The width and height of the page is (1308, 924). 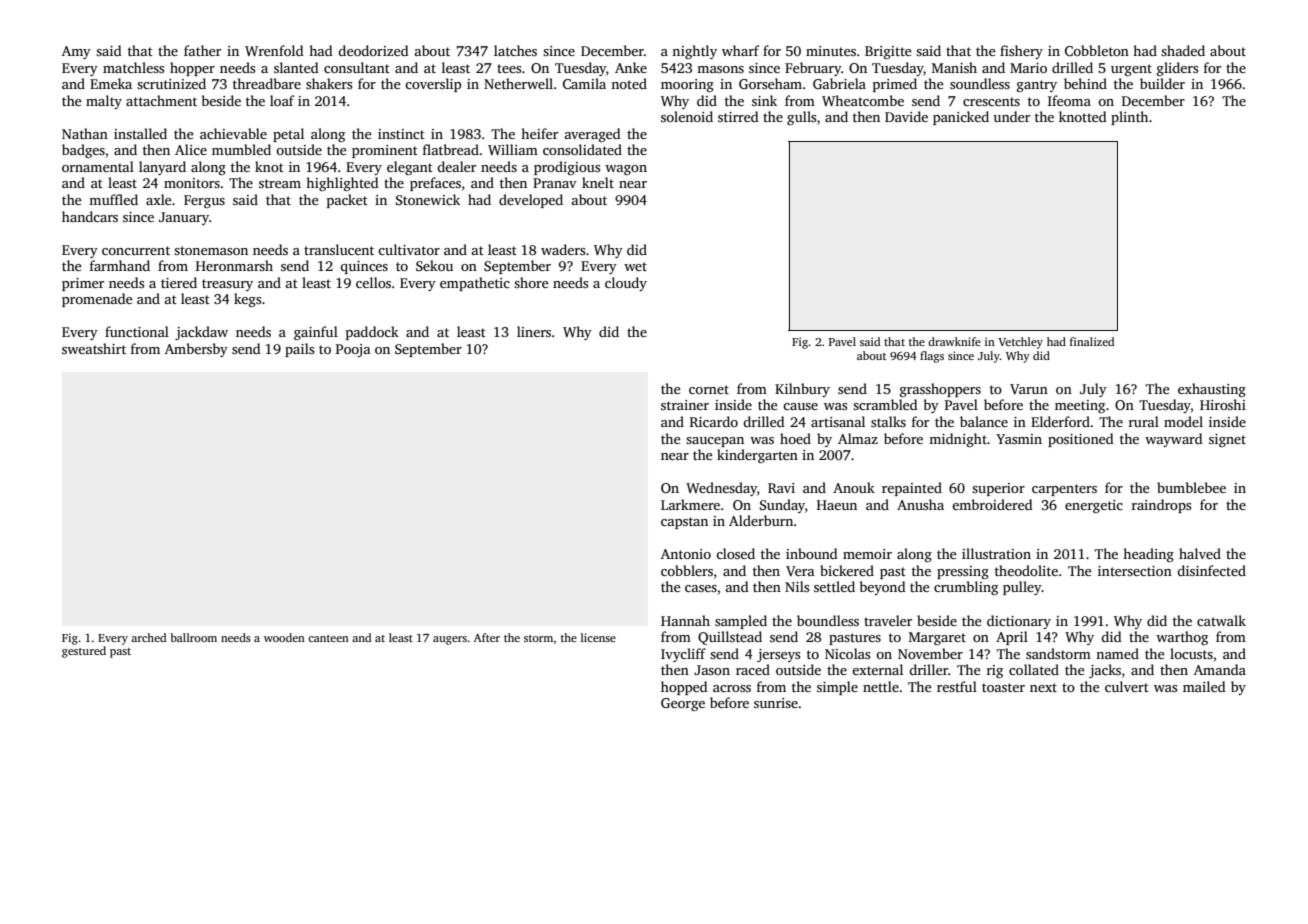 What do you see at coordinates (1177, 69) in the page?
I see `gliders` at bounding box center [1177, 69].
